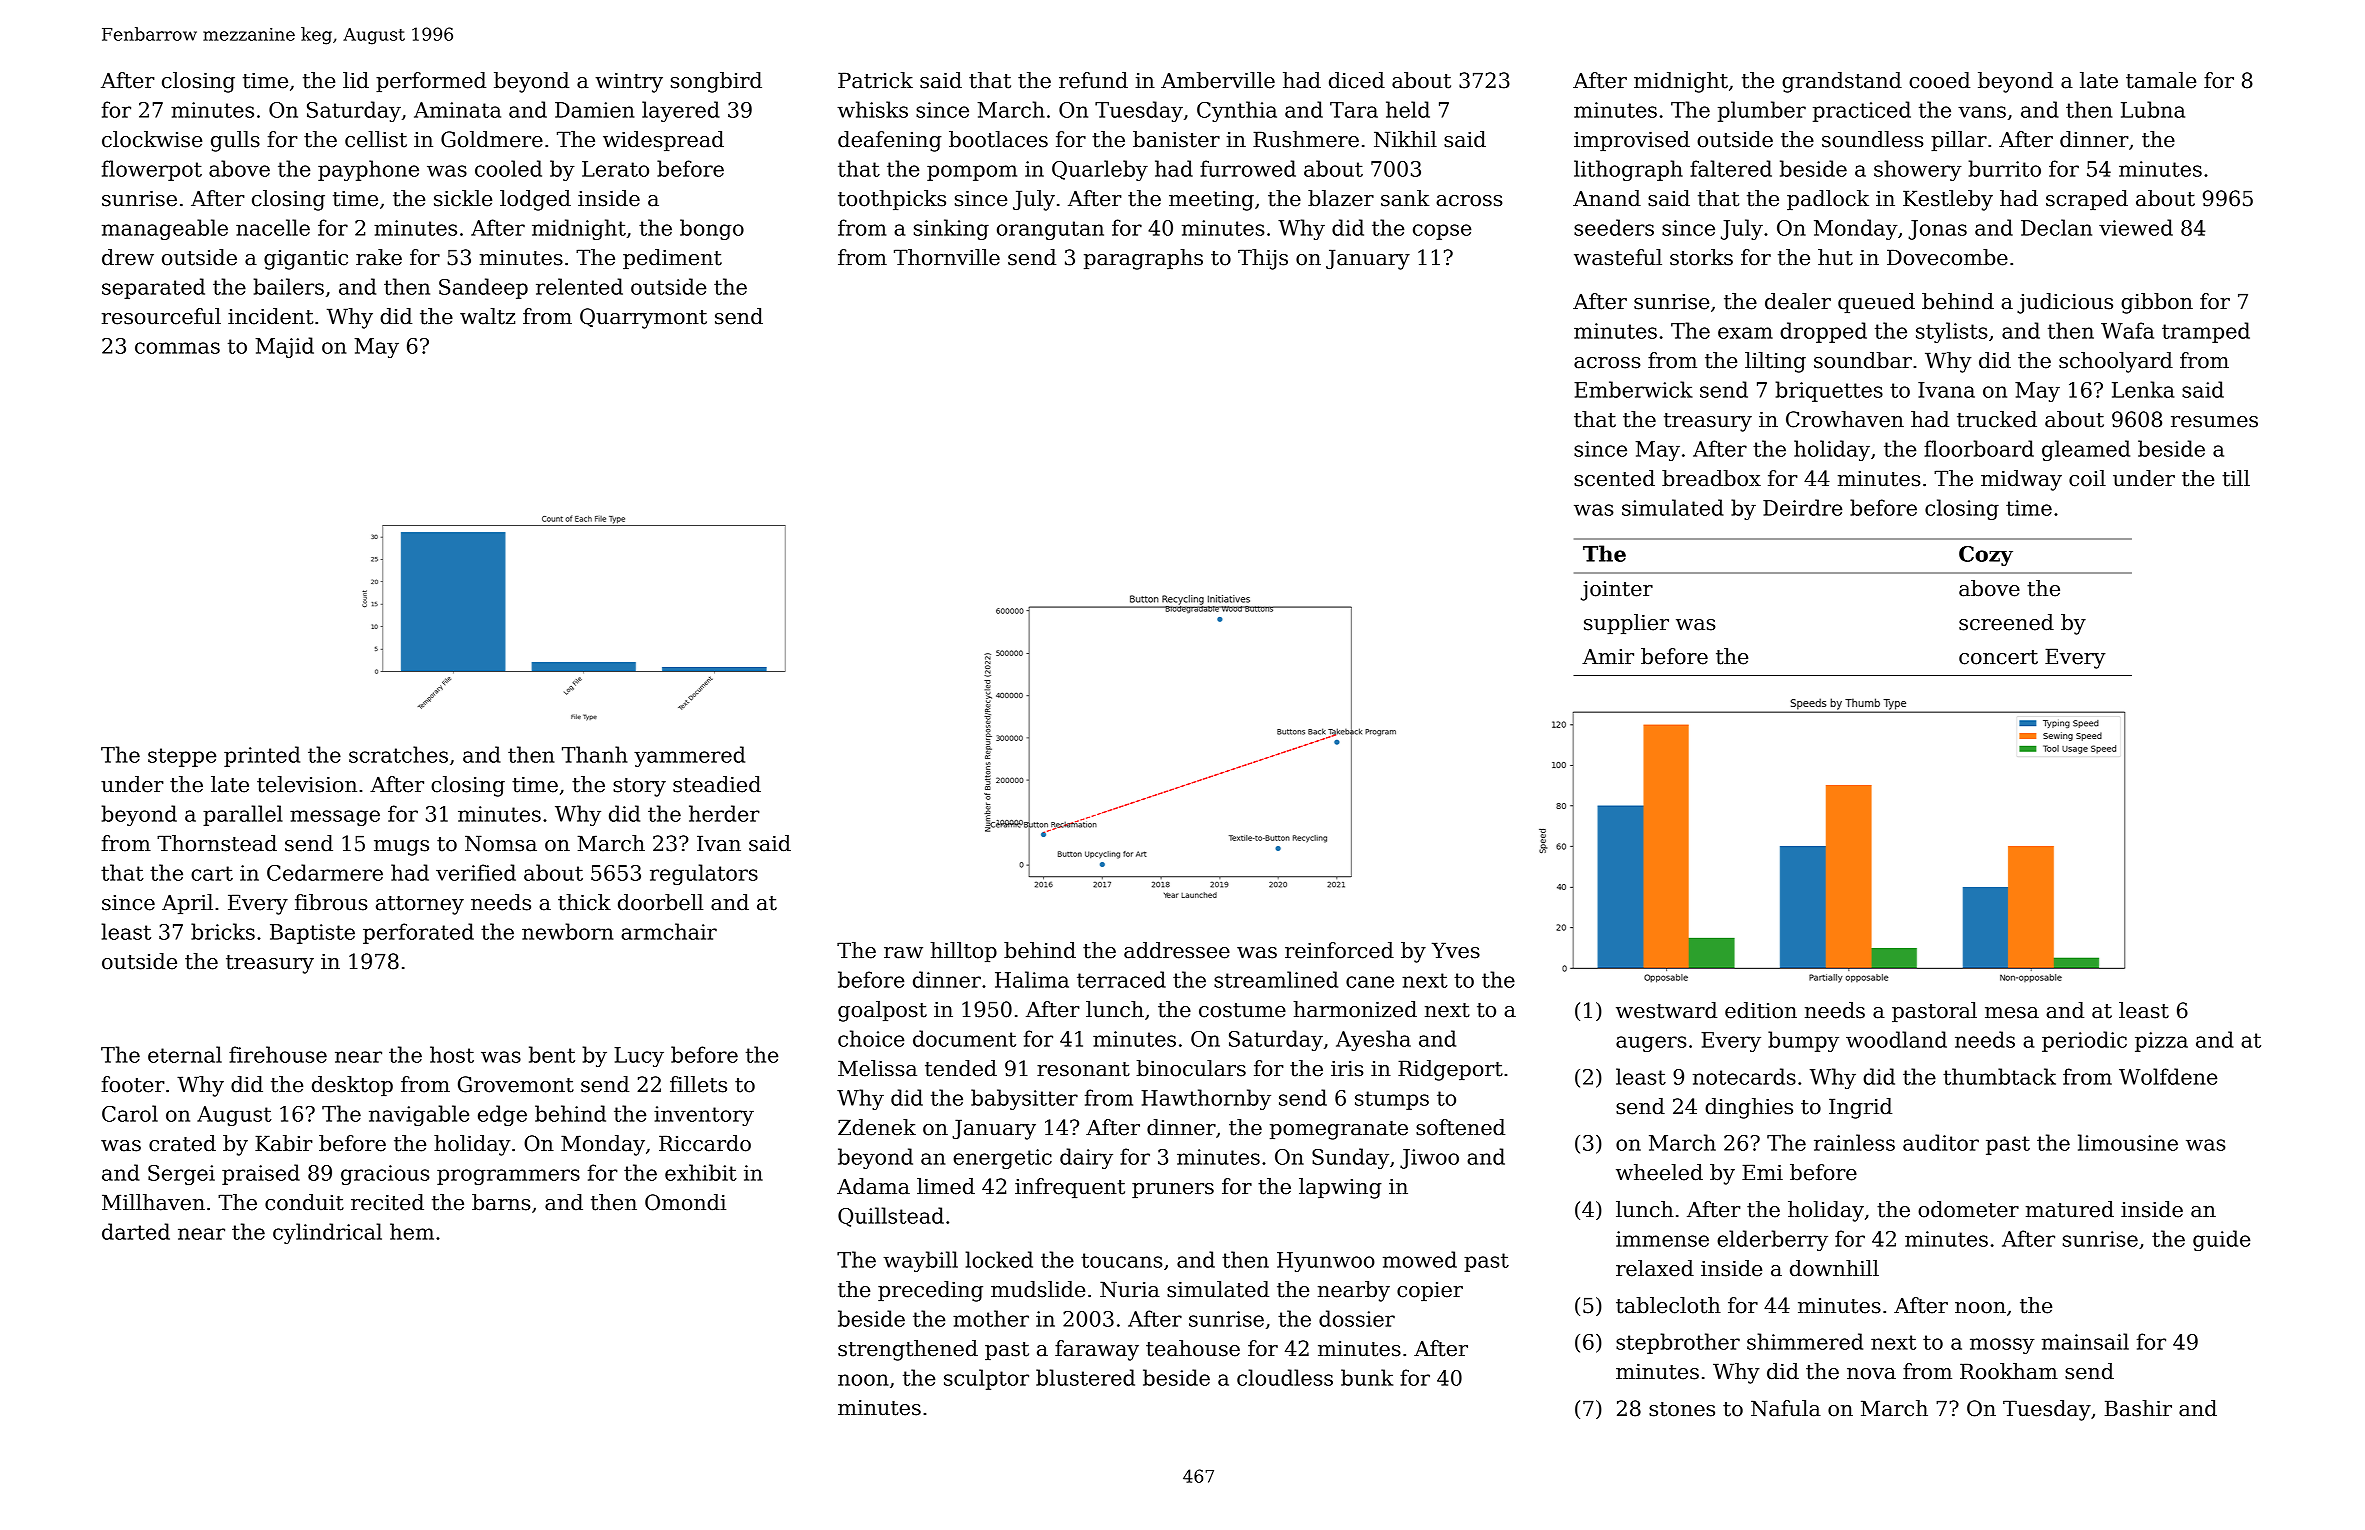 This screenshot has width=2365, height=1530. What do you see at coordinates (930, 1291) in the screenshot?
I see `preceding` at bounding box center [930, 1291].
